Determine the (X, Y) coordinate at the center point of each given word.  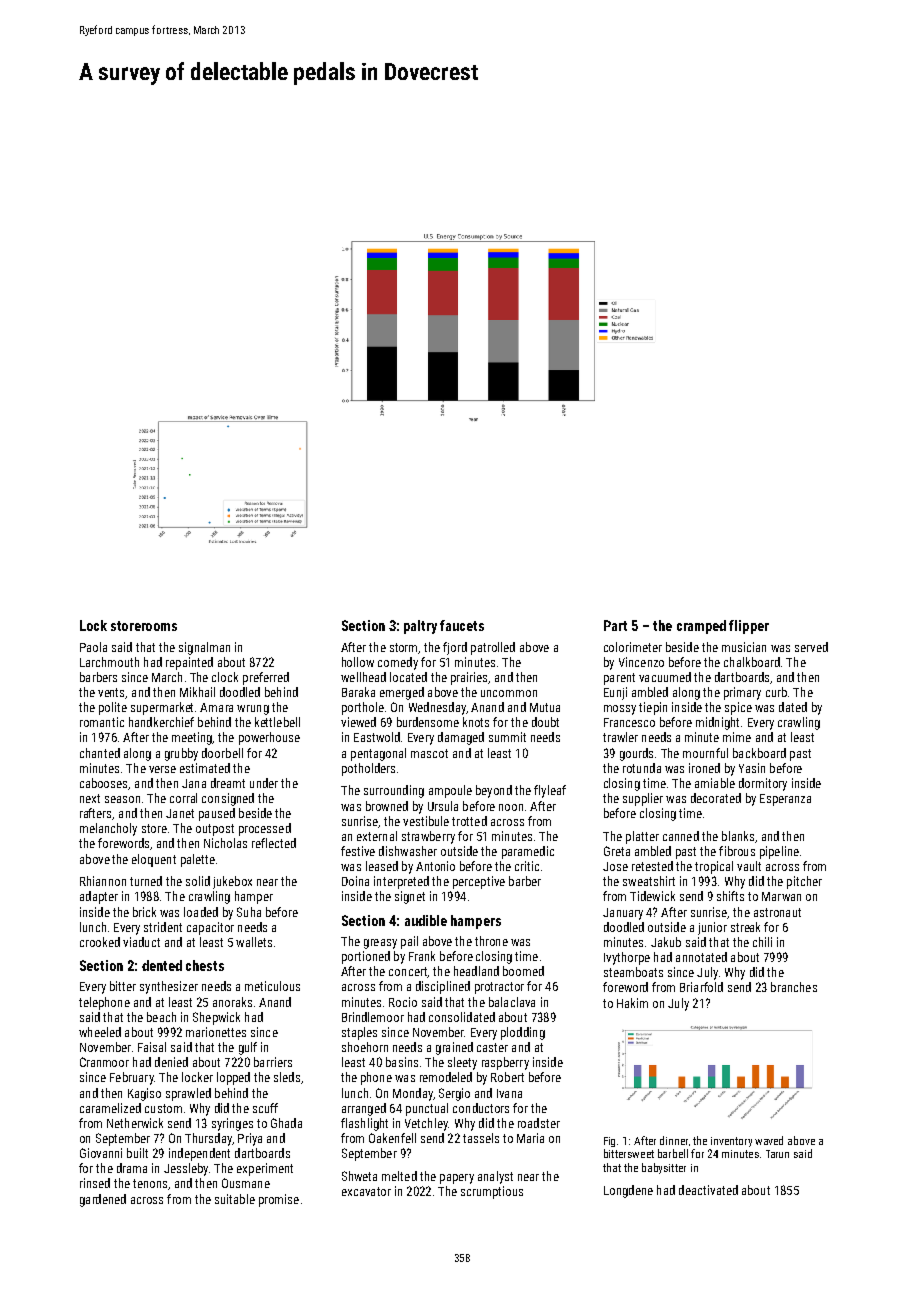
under (264, 783)
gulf (248, 1048)
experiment (265, 1169)
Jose (615, 866)
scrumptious (492, 1192)
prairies (469, 678)
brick (144, 912)
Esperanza (785, 800)
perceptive (479, 882)
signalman (204, 648)
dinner (674, 1140)
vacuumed (665, 677)
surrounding (394, 791)
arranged (364, 1109)
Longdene (628, 1191)
